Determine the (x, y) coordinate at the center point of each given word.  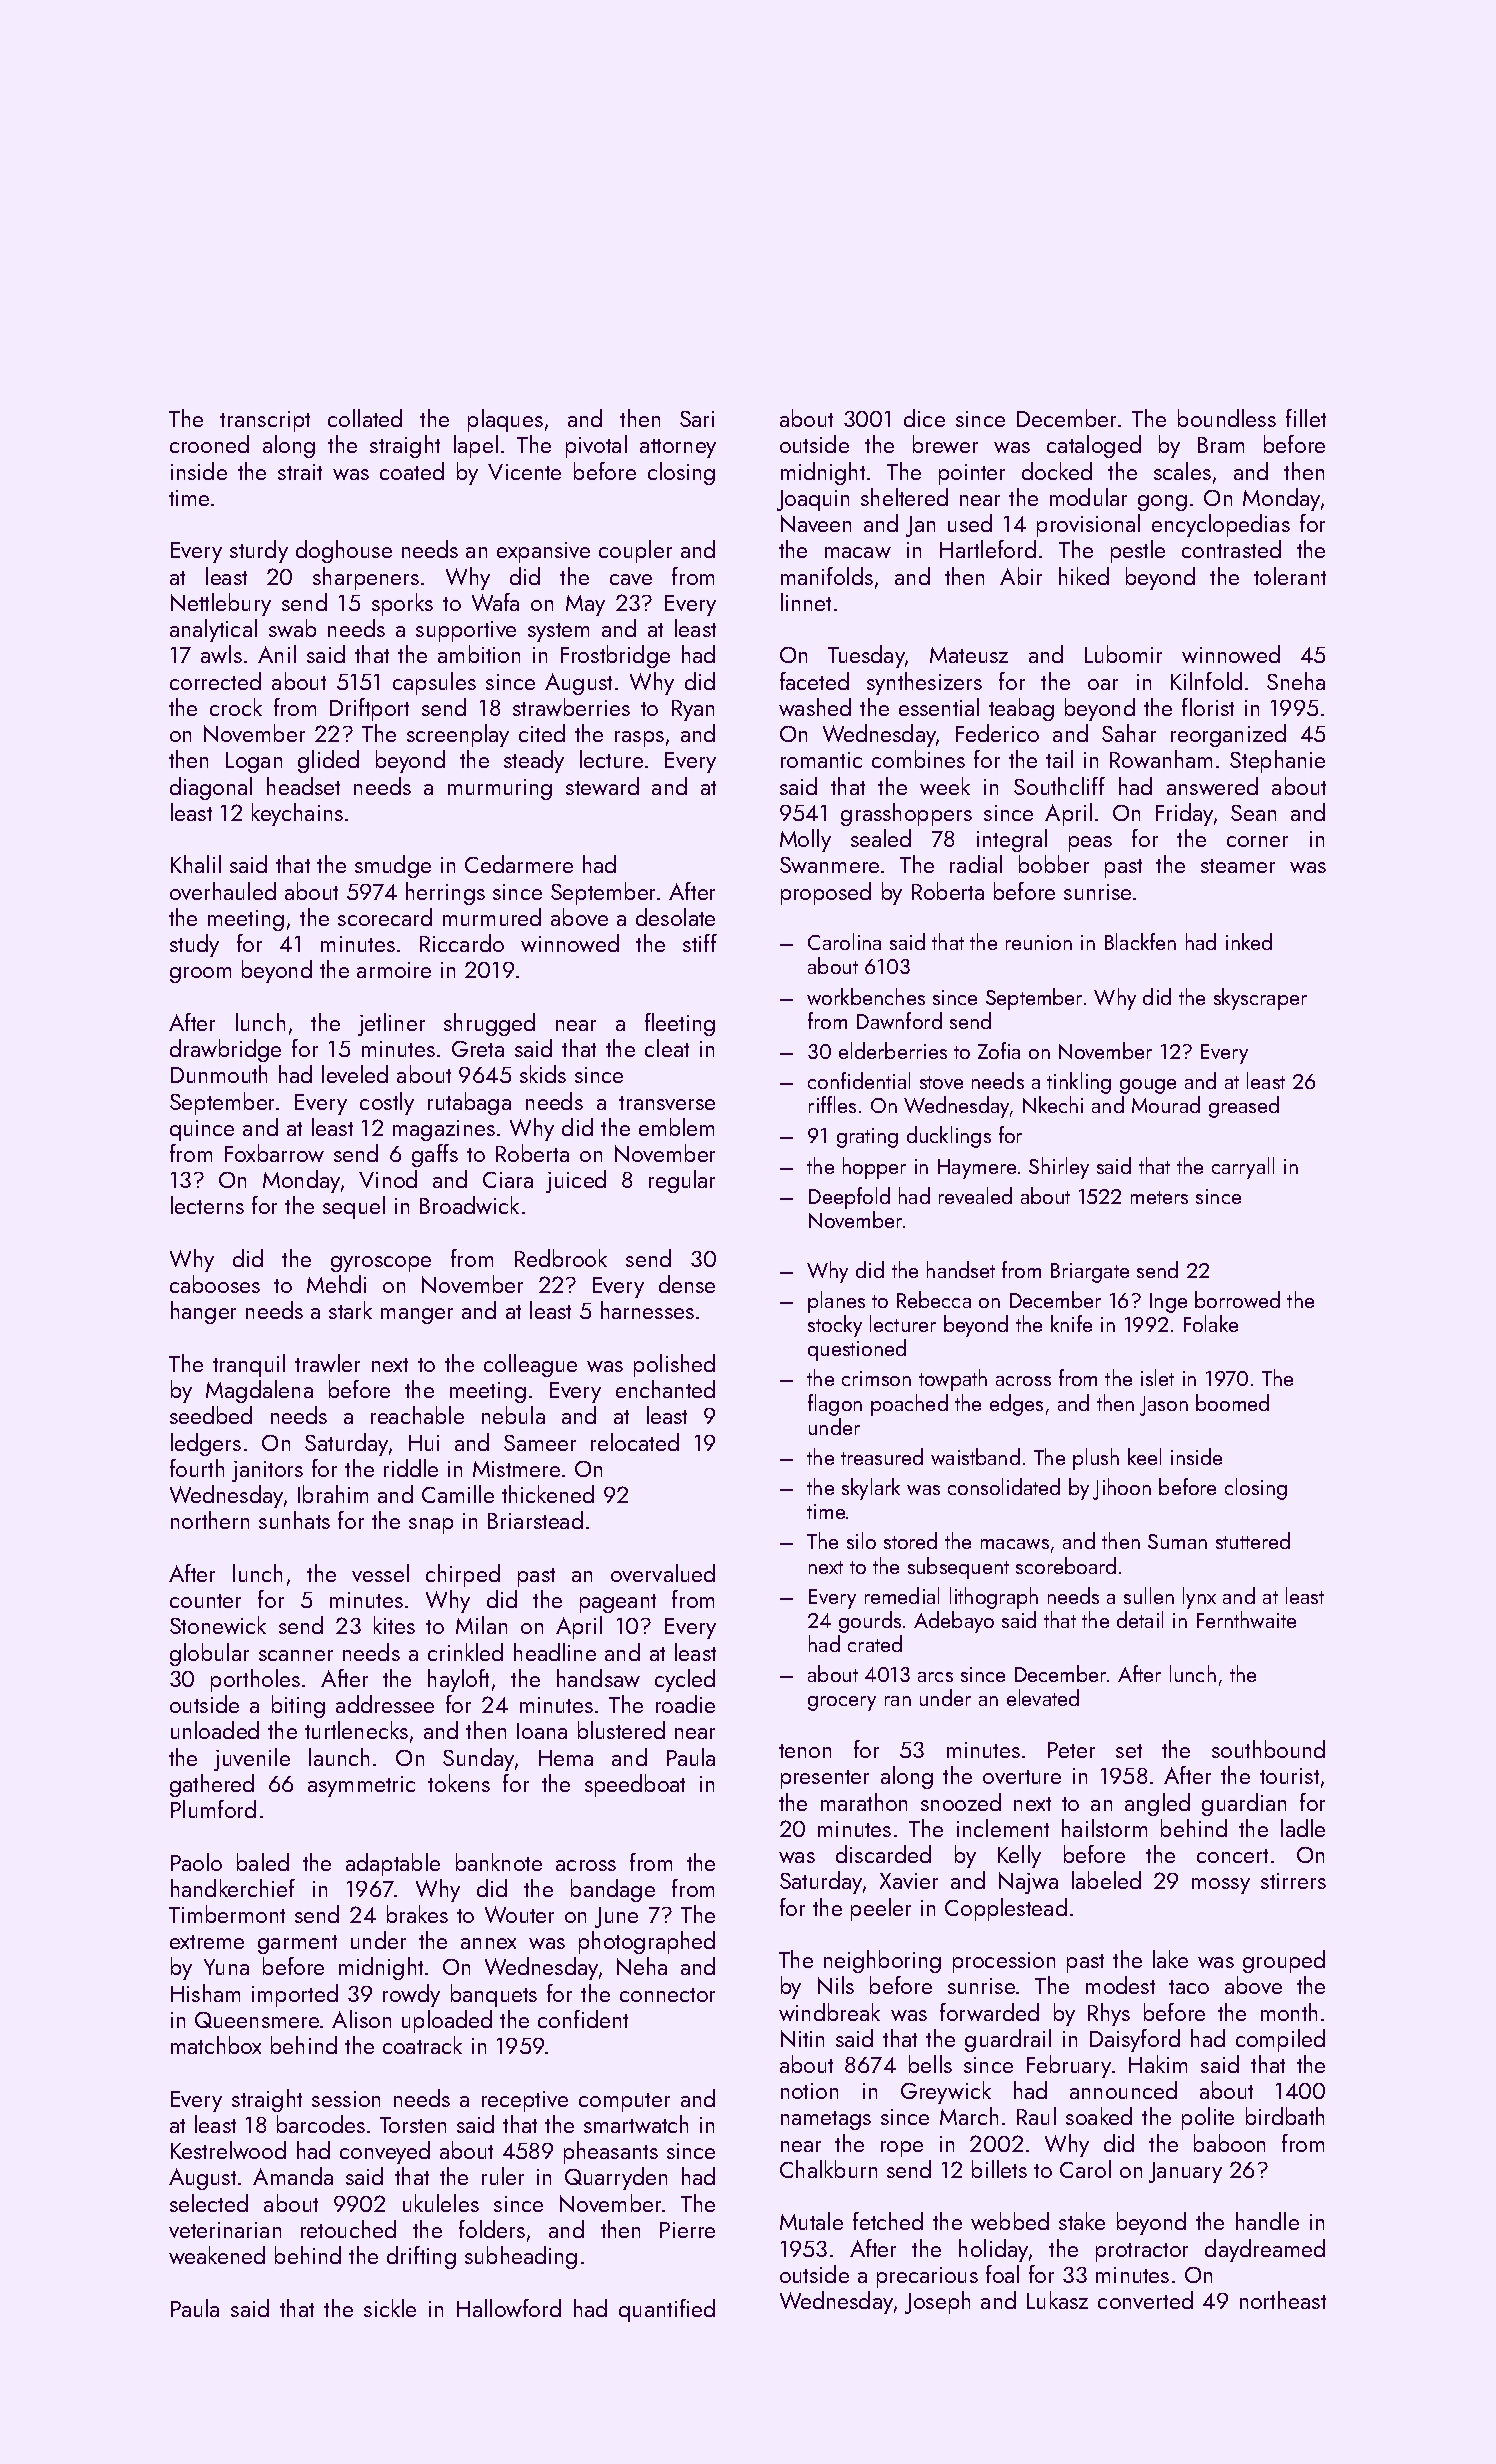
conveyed (385, 2152)
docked (1057, 471)
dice (924, 418)
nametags (826, 2120)
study (194, 945)
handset (961, 1269)
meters (1159, 1197)
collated (365, 418)
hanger (203, 1312)
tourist (1289, 1776)
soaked (1099, 2116)
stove (941, 1082)
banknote (499, 1862)
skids (543, 1074)
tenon (805, 1751)
